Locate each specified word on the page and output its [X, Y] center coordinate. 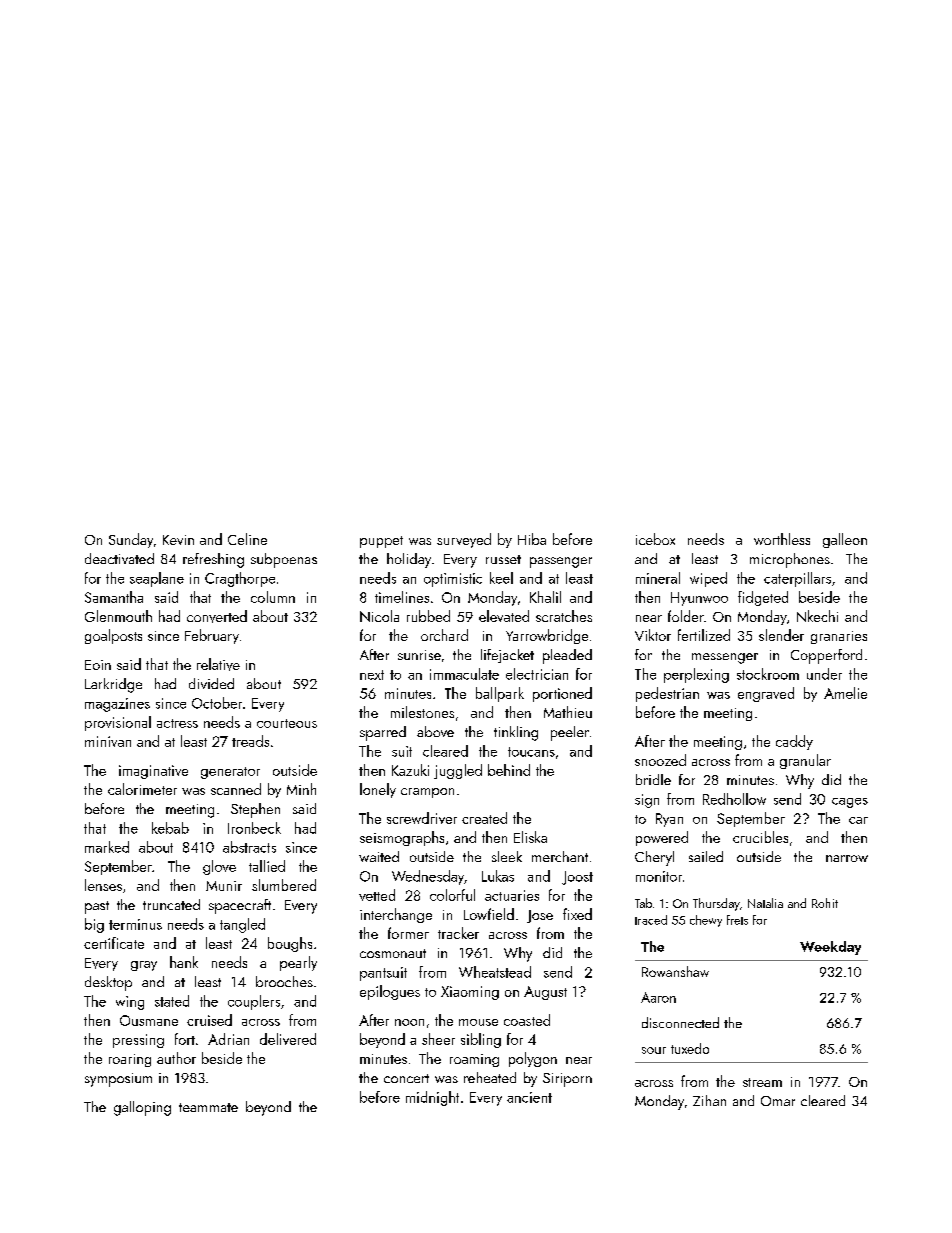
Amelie [845, 693]
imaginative [153, 772]
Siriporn [567, 1080]
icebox [655, 539]
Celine [247, 539]
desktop [108, 983]
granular [805, 761]
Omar [778, 1101]
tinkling [516, 733]
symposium [118, 1080]
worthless [782, 539]
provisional [118, 723]
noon [409, 1022]
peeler [570, 733]
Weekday [830, 948]
